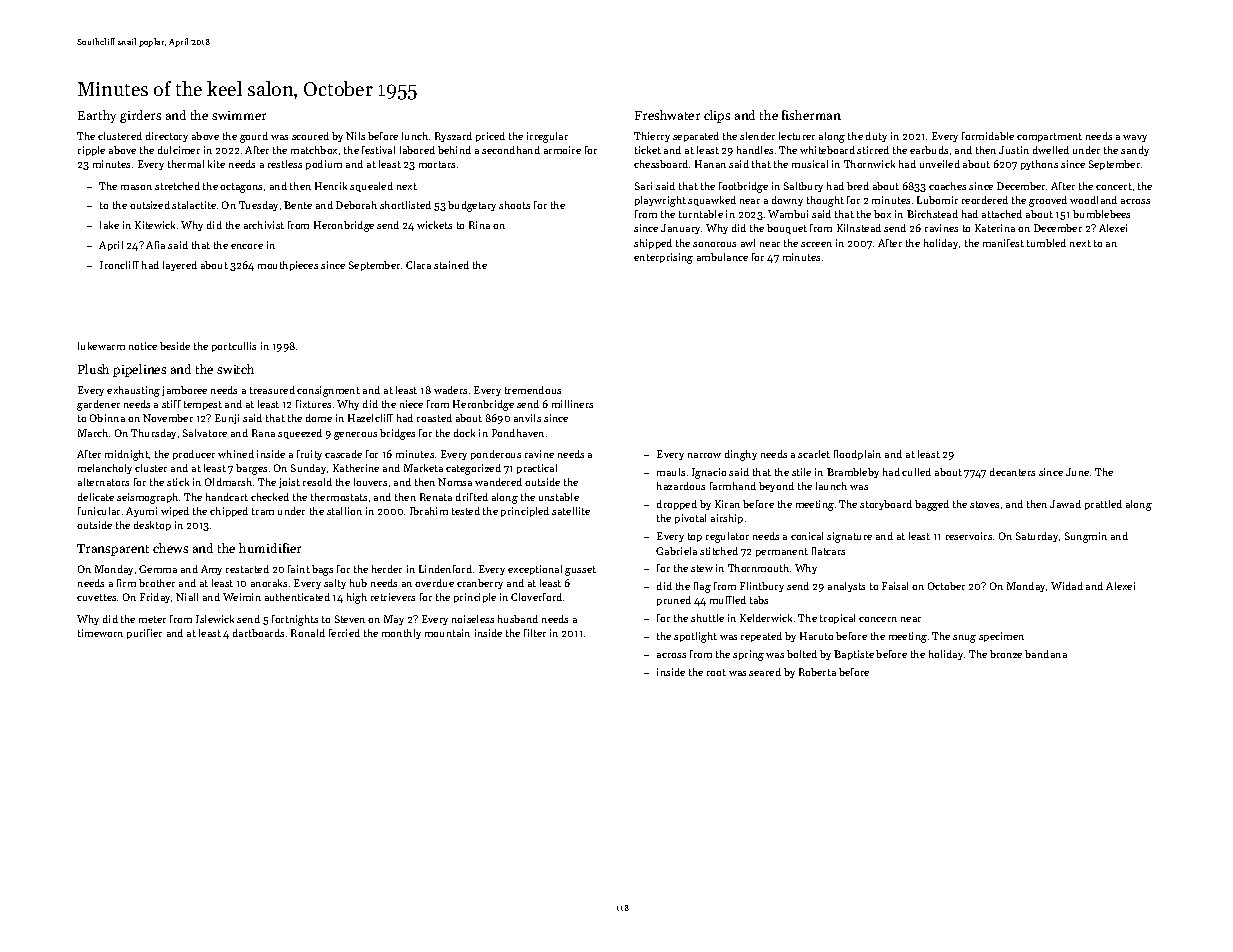  What do you see at coordinates (667, 115) in the image?
I see `Freshwater` at bounding box center [667, 115].
